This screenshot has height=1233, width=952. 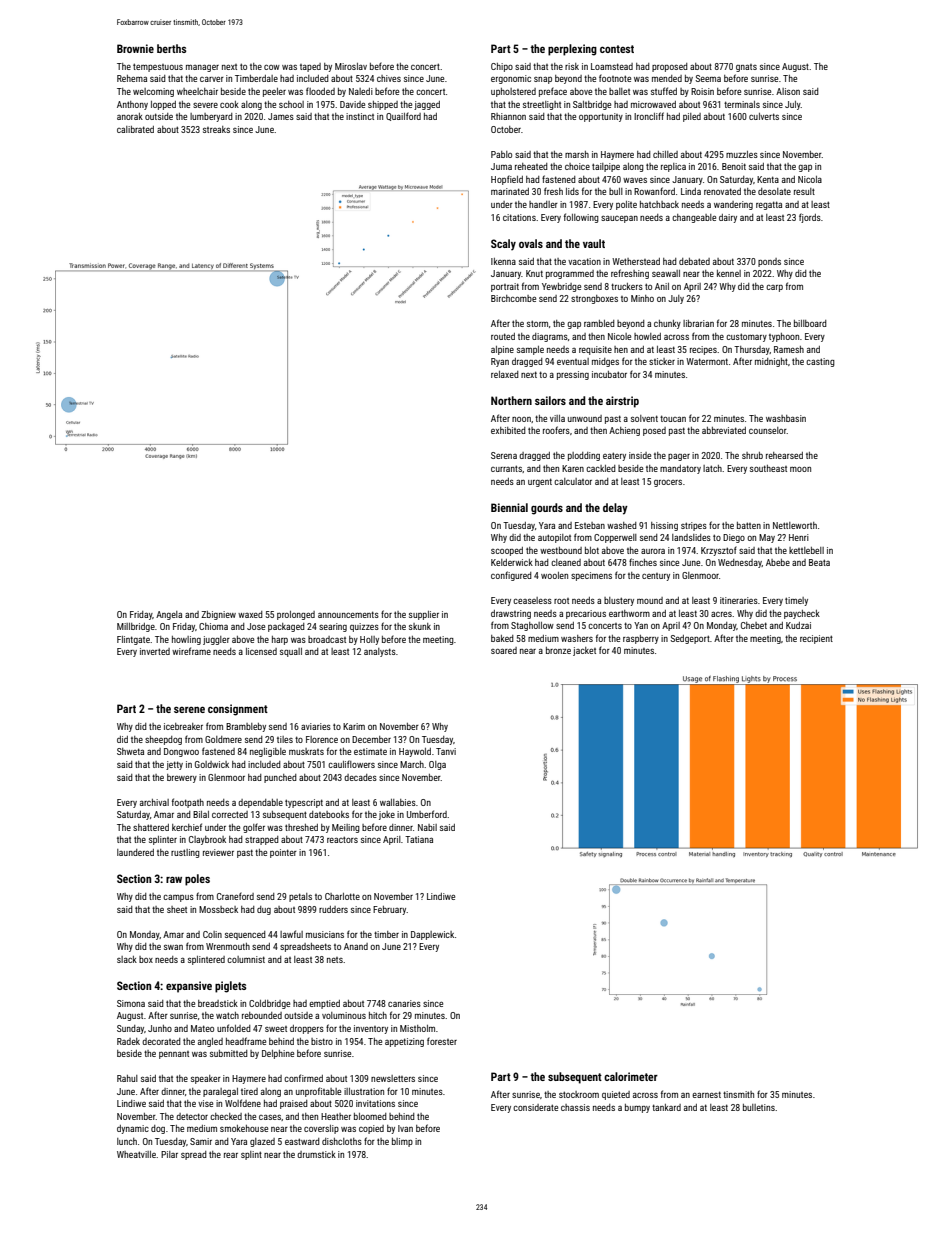 What do you see at coordinates (212, 934) in the screenshot?
I see `Colin` at bounding box center [212, 934].
